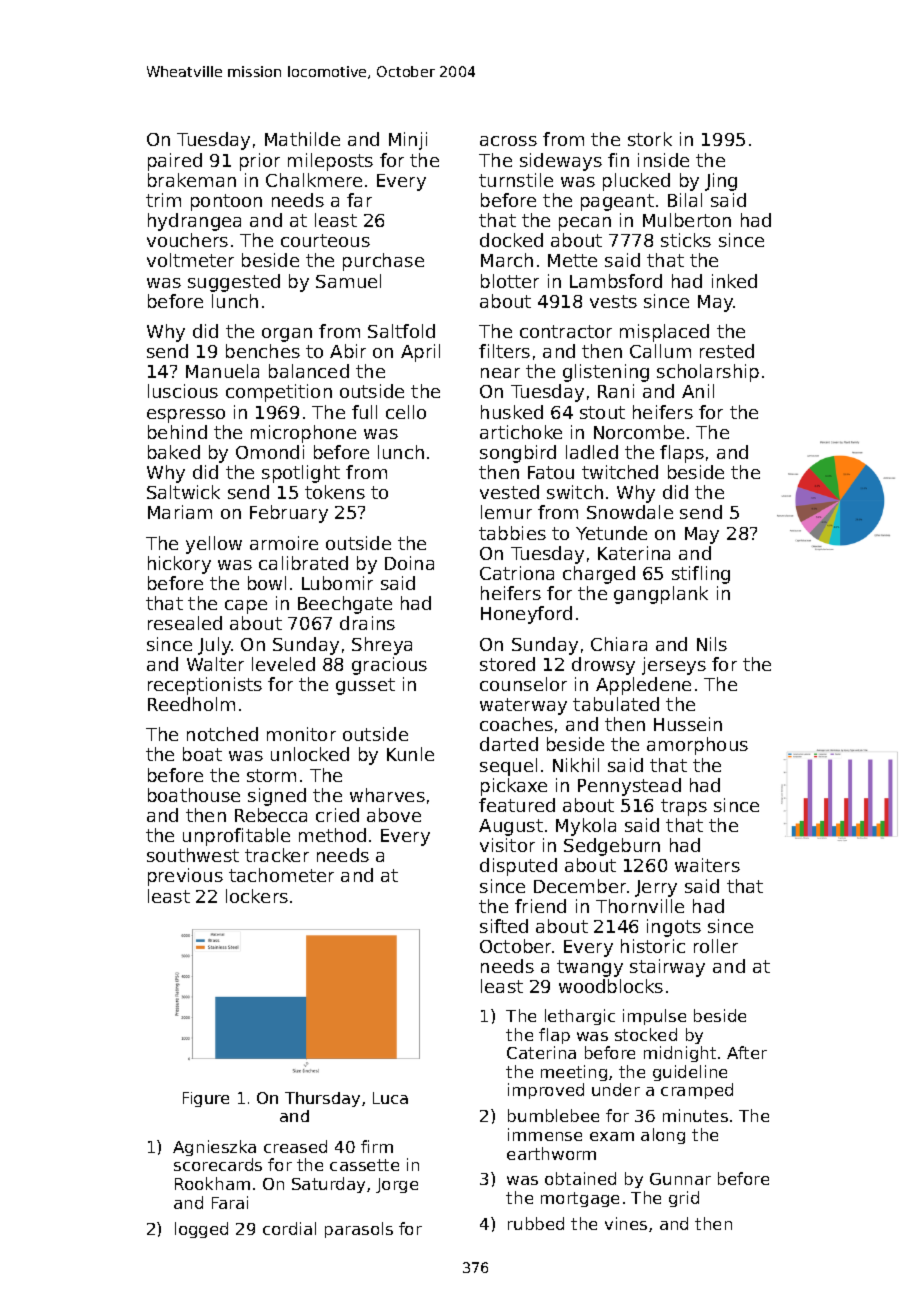 This screenshot has height=1311, width=924. What do you see at coordinates (401, 331) in the screenshot?
I see `Saltfold` at bounding box center [401, 331].
